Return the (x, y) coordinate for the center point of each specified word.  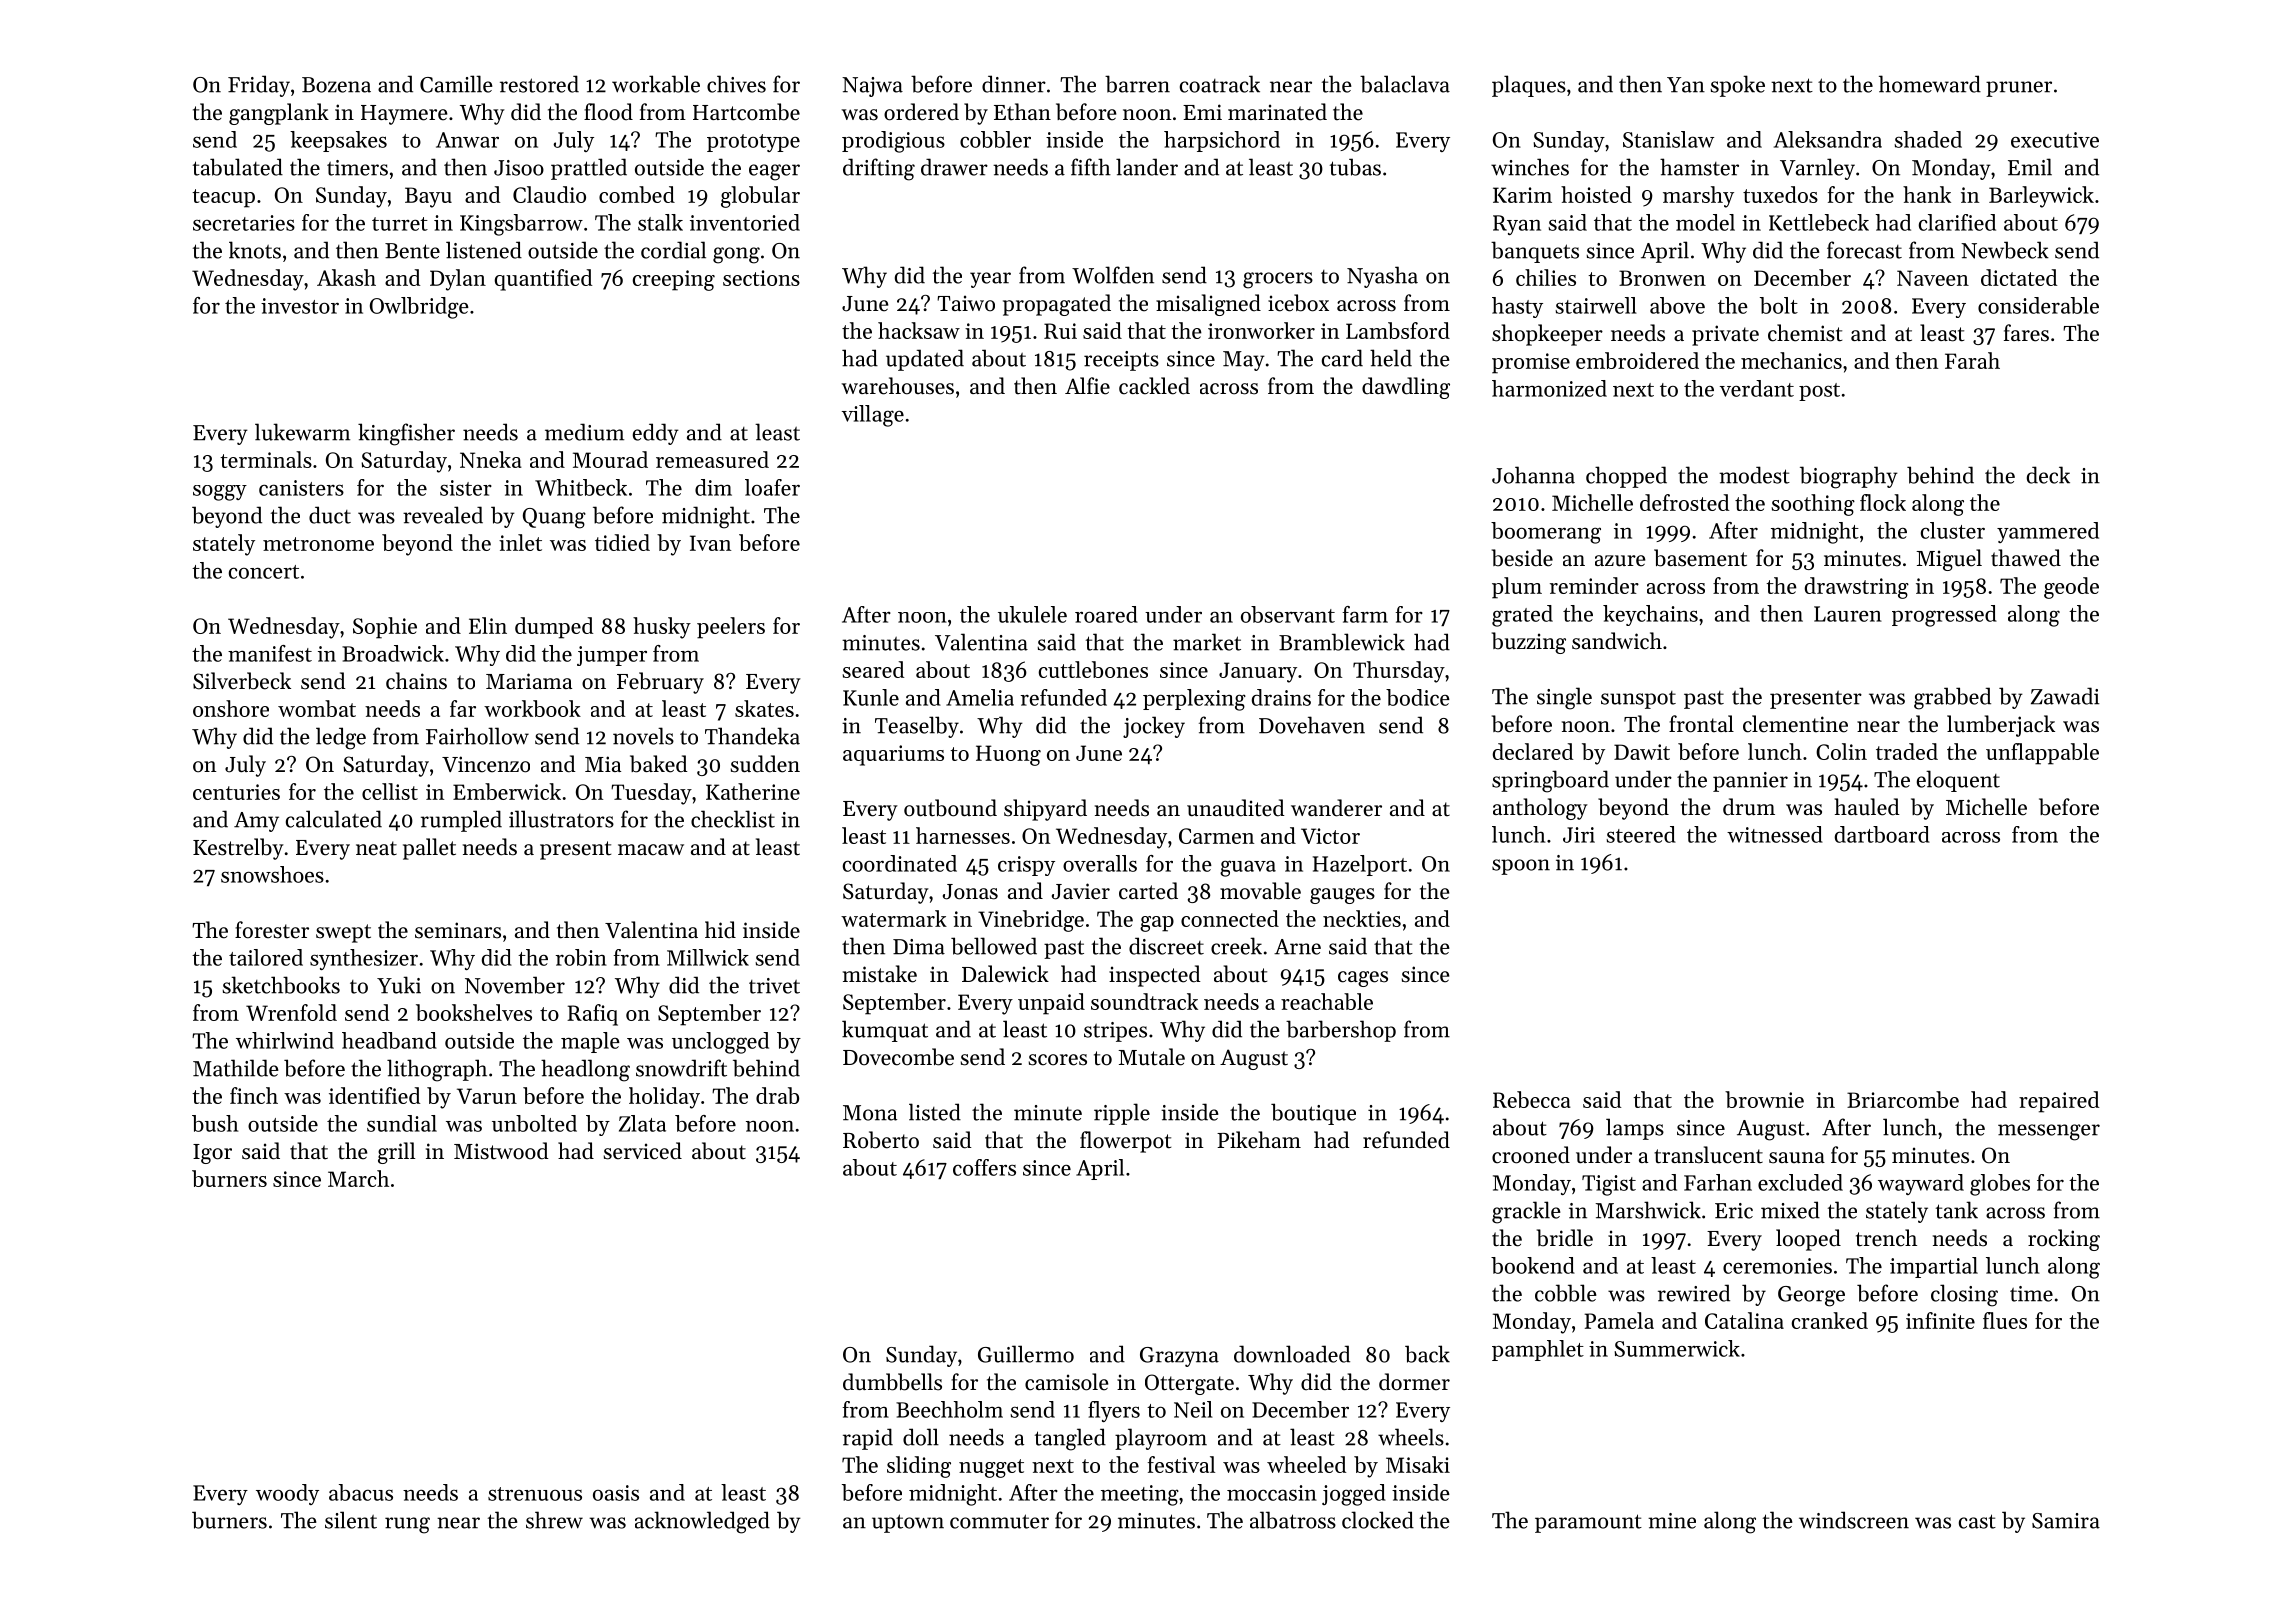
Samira (2066, 1521)
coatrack (1220, 84)
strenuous (535, 1494)
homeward (1930, 84)
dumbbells (892, 1382)
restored (539, 84)
